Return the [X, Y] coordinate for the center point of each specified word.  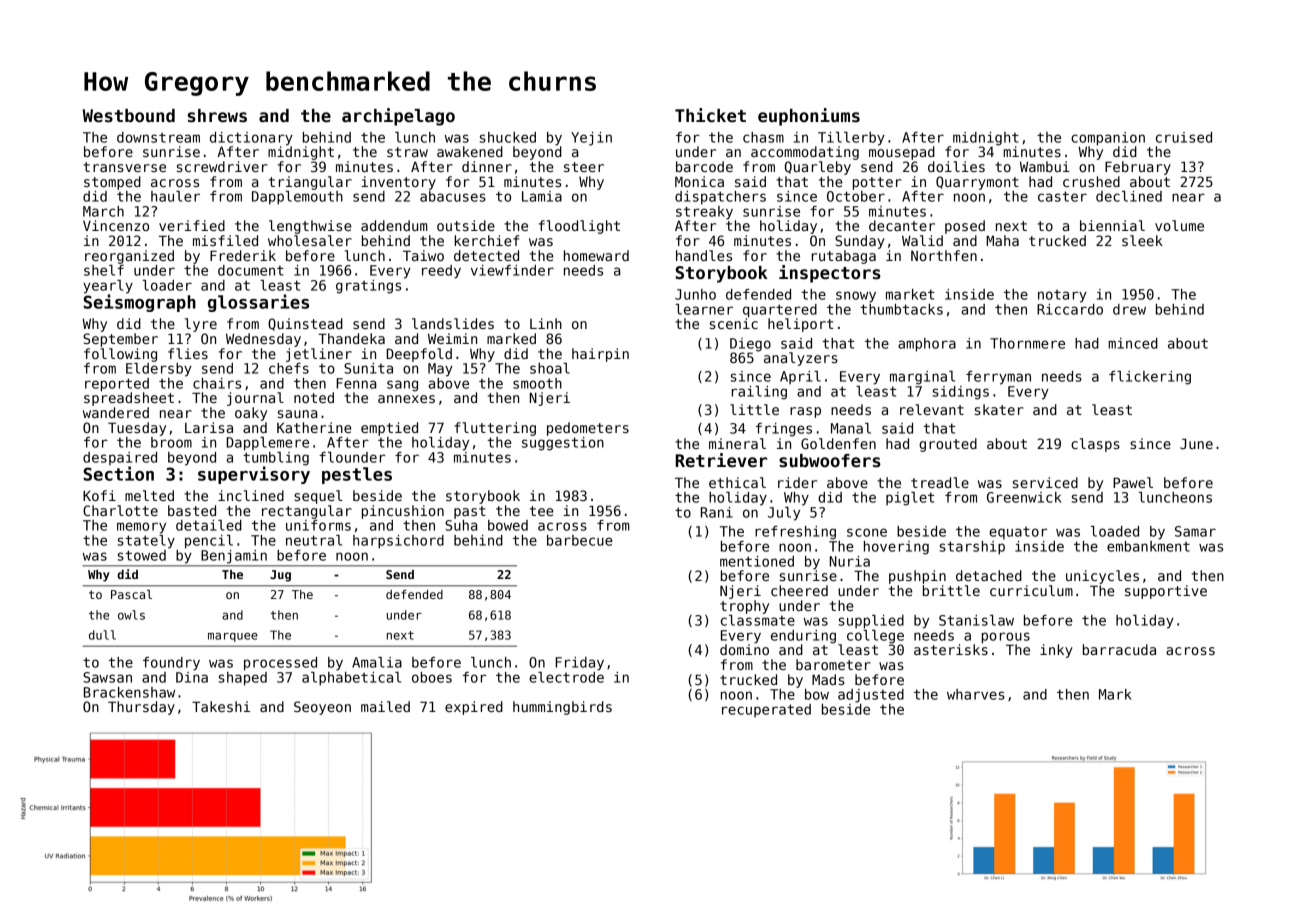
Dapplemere [267, 444]
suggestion [563, 444]
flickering [1150, 378]
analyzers [801, 359]
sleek [1142, 240]
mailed [385, 706]
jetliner [319, 355]
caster [1062, 196]
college [875, 637]
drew [1129, 309]
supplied [871, 622]
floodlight [579, 227]
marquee [233, 637]
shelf [104, 270]
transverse [124, 167]
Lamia [542, 196]
